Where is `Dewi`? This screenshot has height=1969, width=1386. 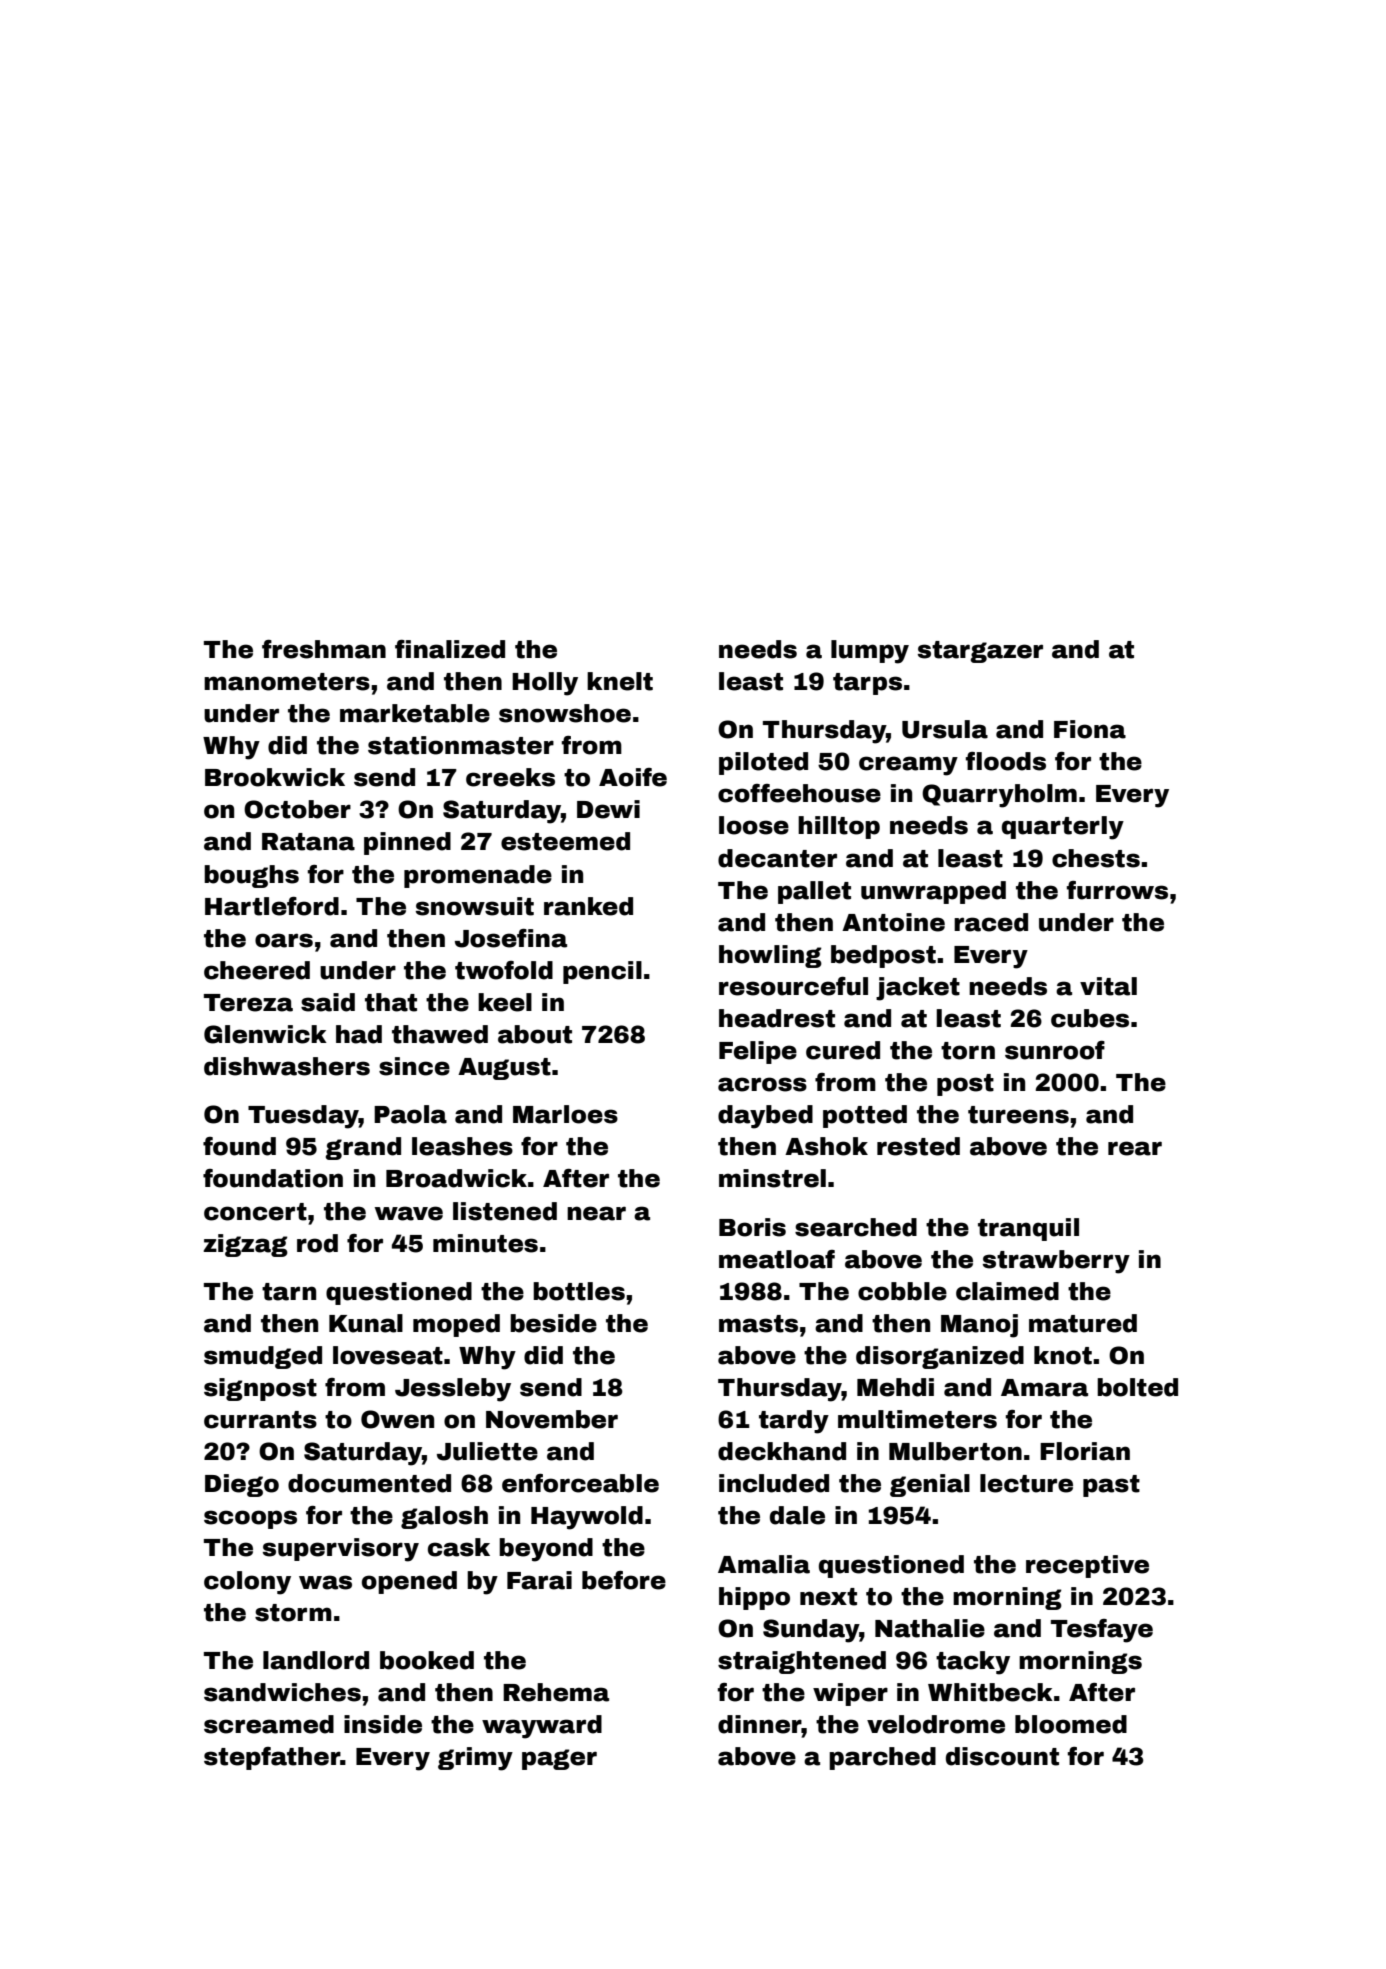
Dewi is located at coordinates (608, 809).
